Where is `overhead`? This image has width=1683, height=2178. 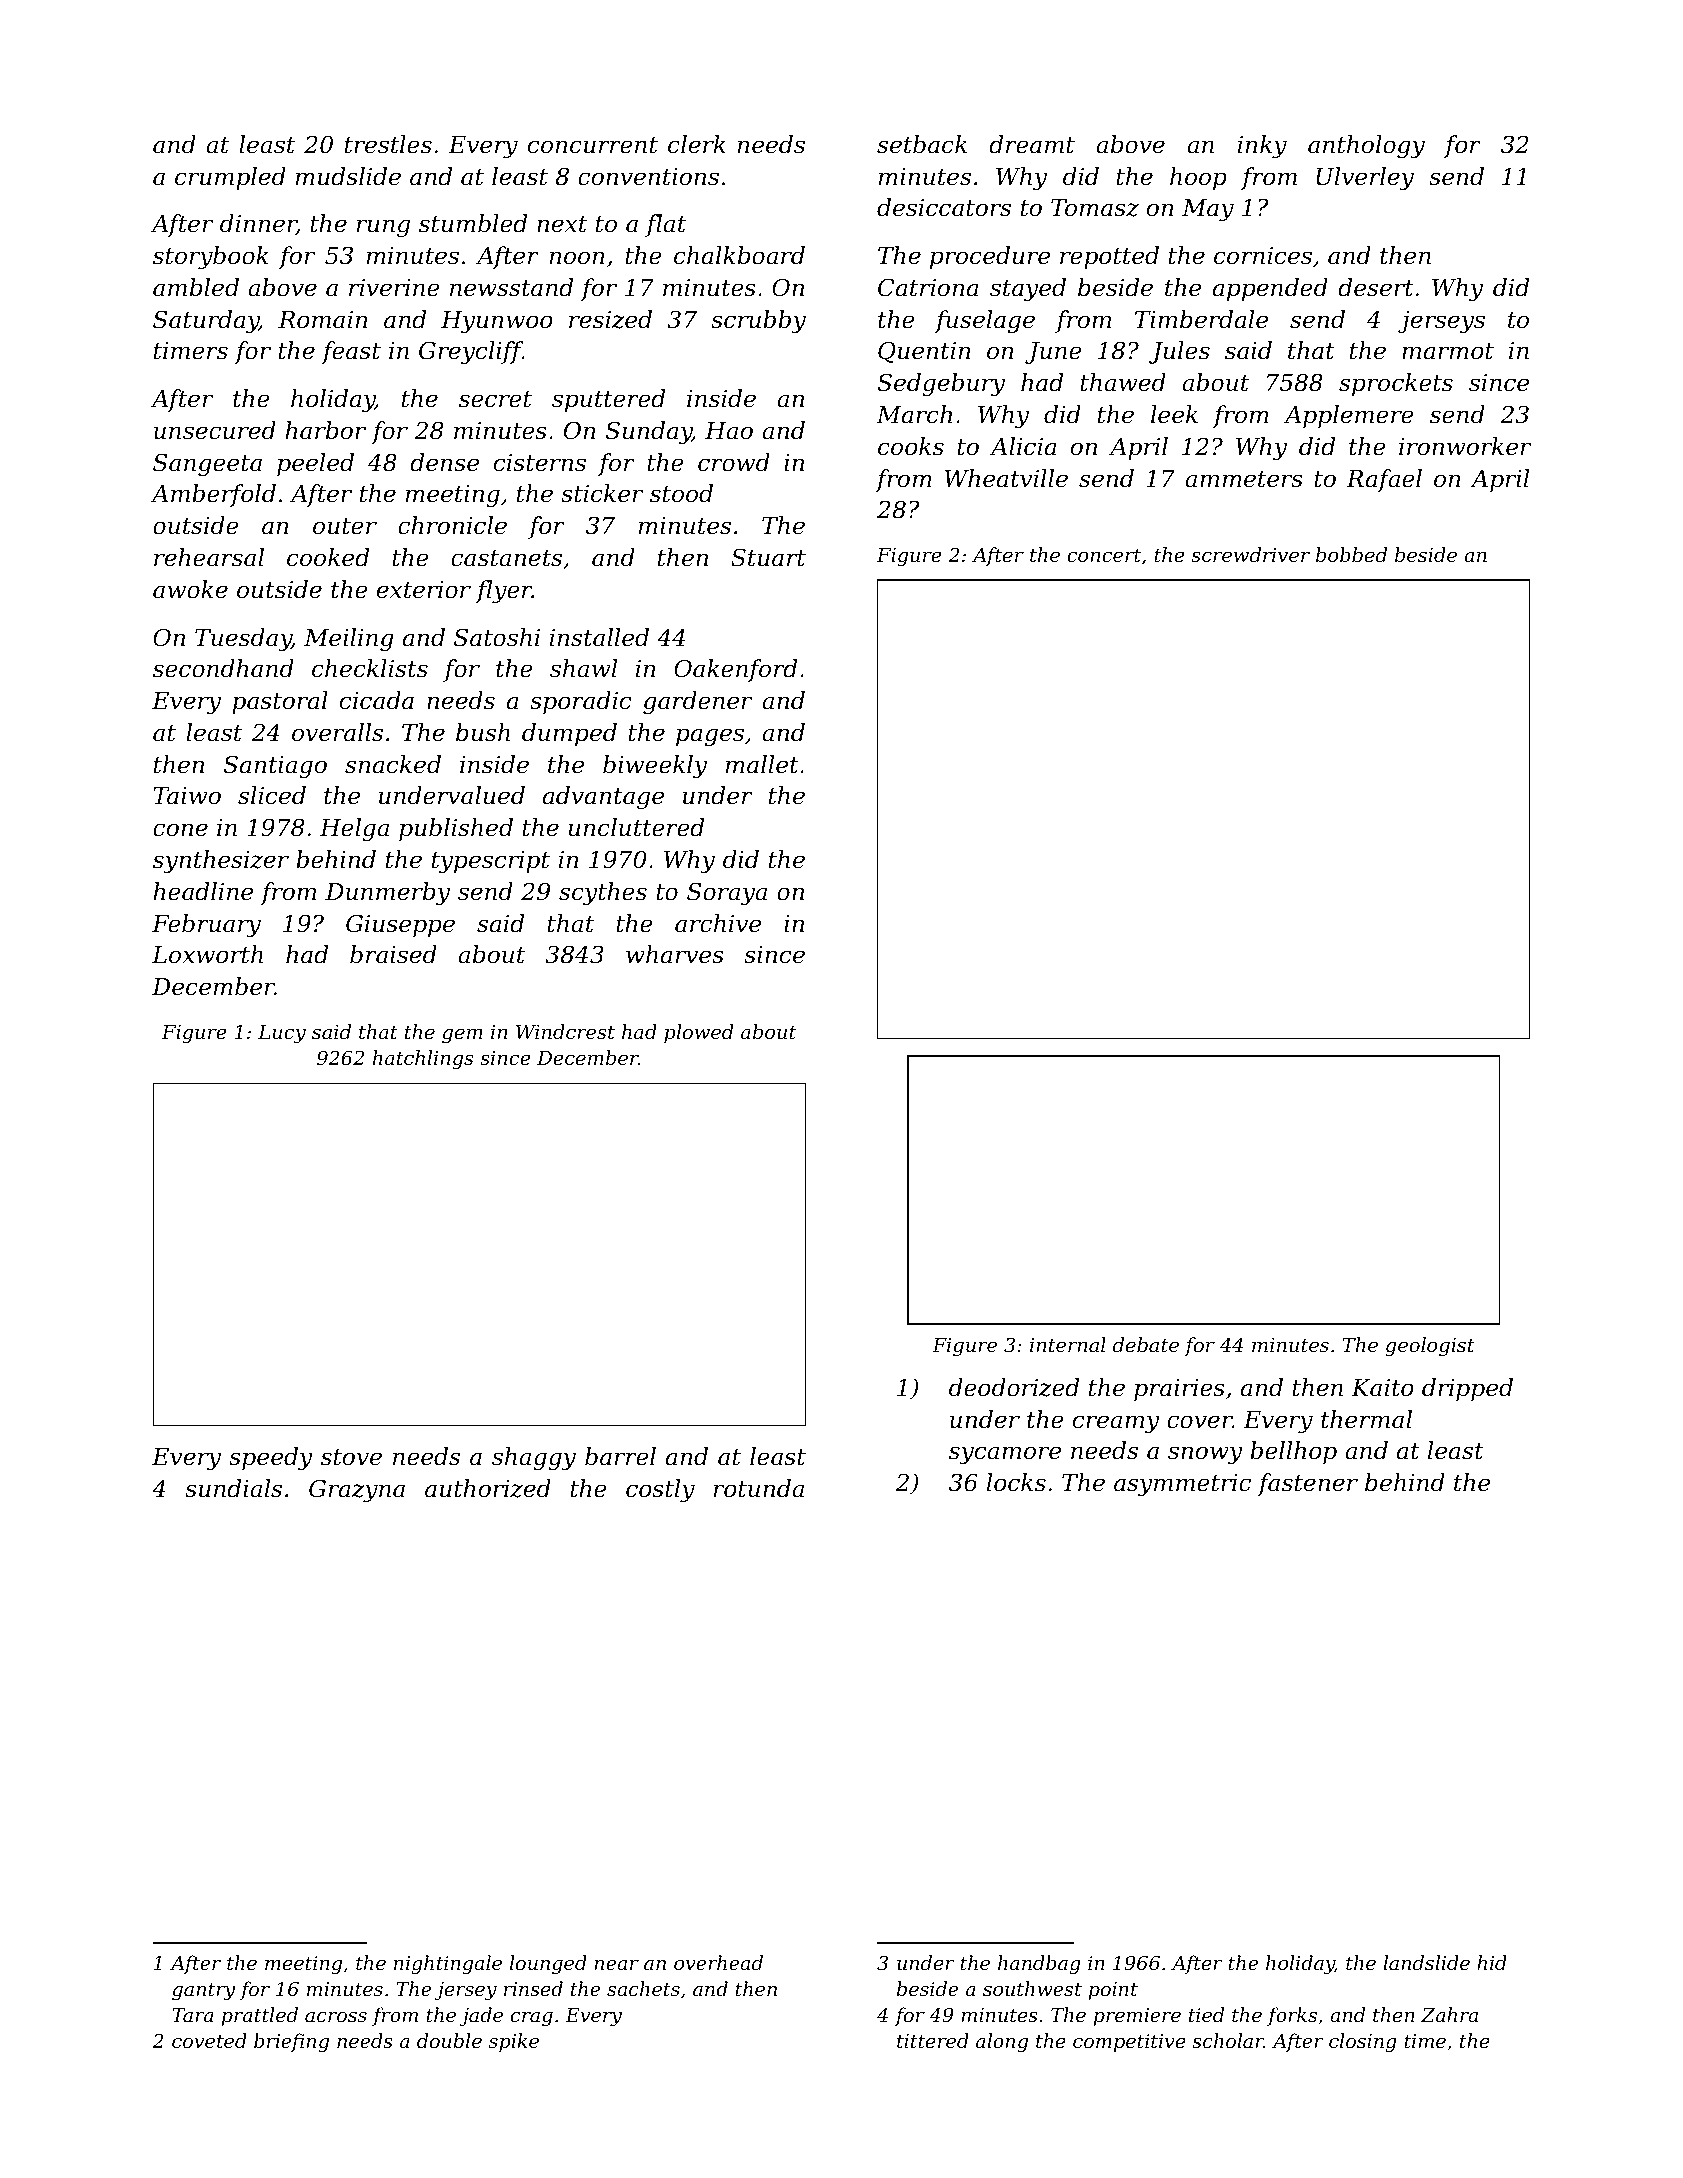
overhead is located at coordinates (718, 1962).
